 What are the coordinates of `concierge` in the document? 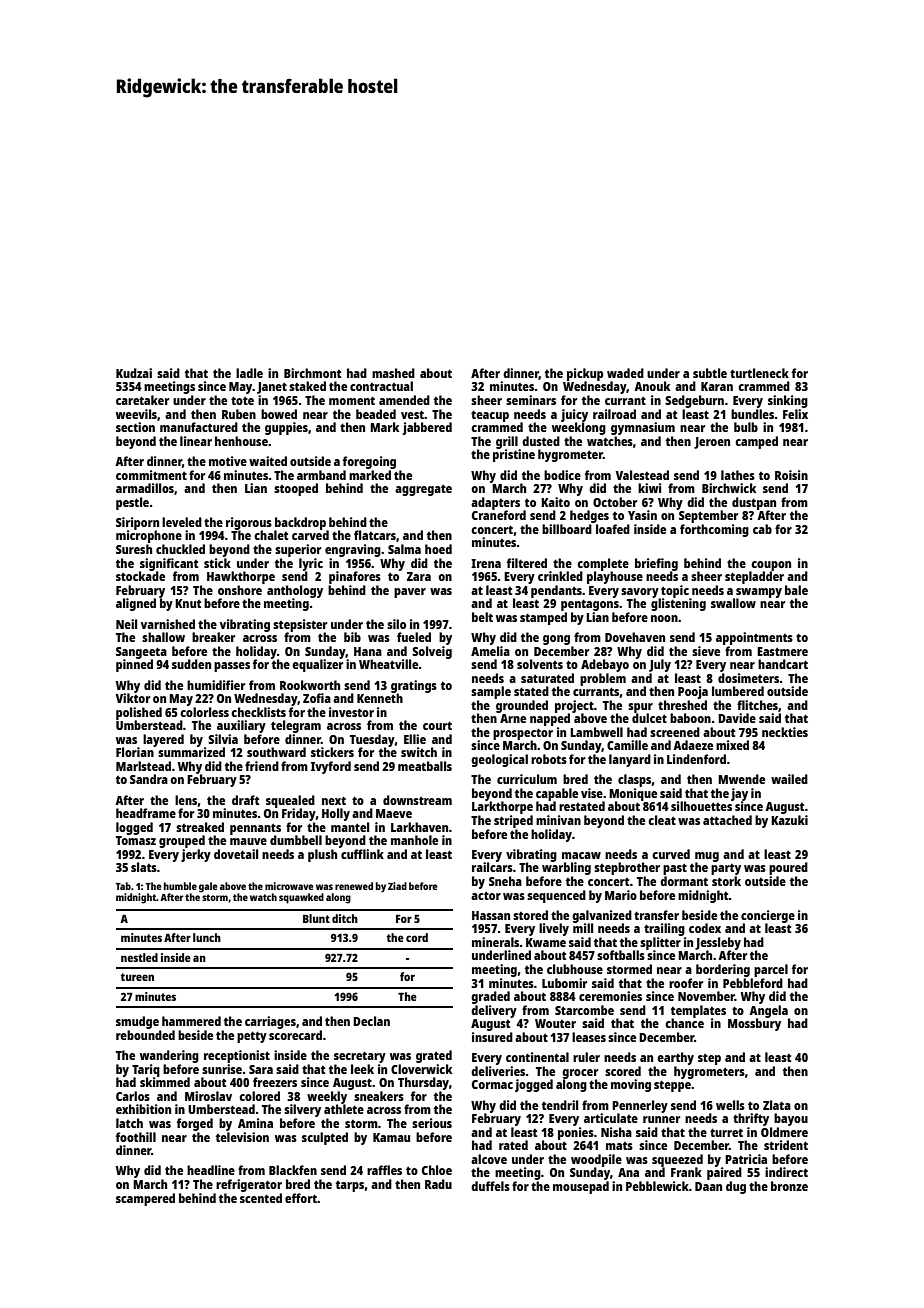 It's located at (768, 916).
